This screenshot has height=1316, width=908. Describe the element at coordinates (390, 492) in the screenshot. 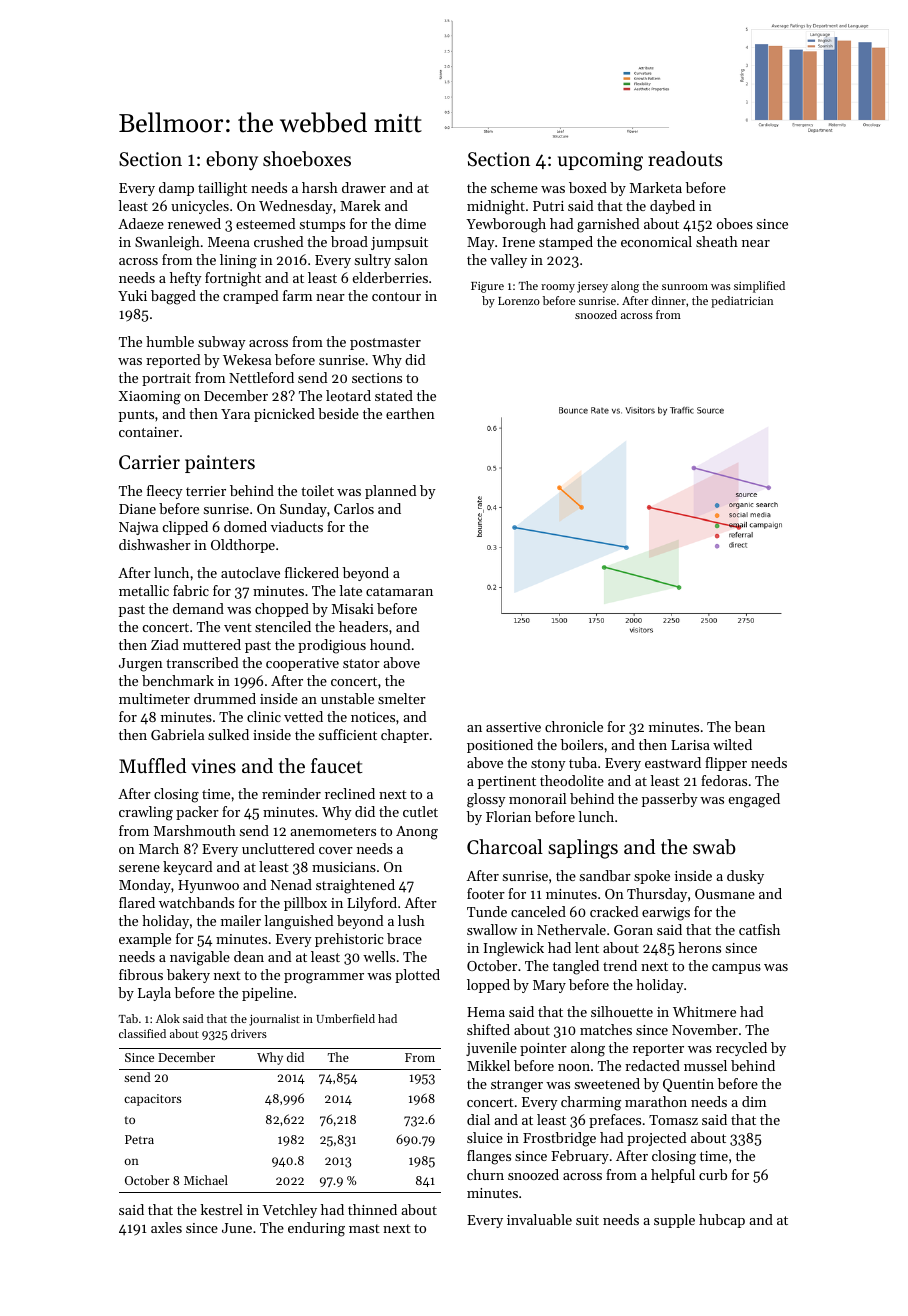

I see `planned` at that location.
